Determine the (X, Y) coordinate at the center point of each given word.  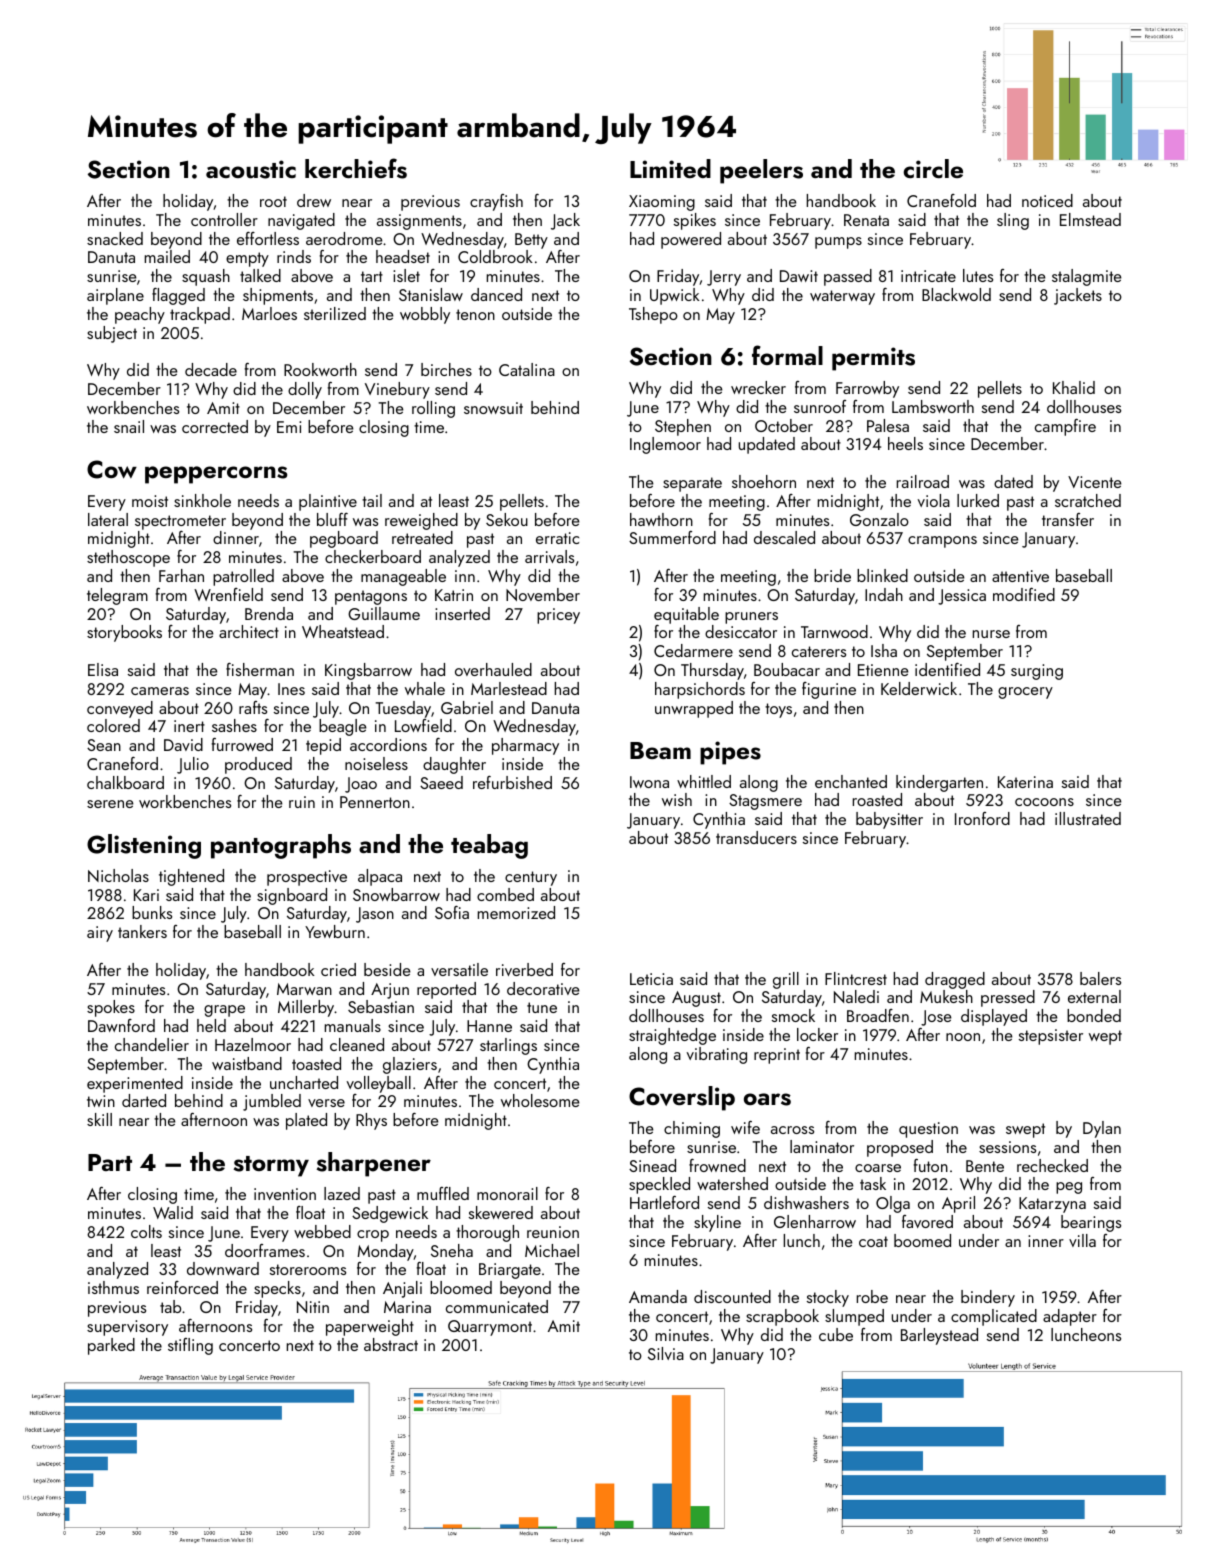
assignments (419, 222)
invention (285, 1194)
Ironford (982, 818)
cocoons (1044, 802)
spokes (111, 1008)
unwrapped (694, 709)
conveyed (120, 709)
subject (112, 334)
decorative (543, 988)
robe (872, 1296)
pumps (838, 243)
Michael (552, 1250)
